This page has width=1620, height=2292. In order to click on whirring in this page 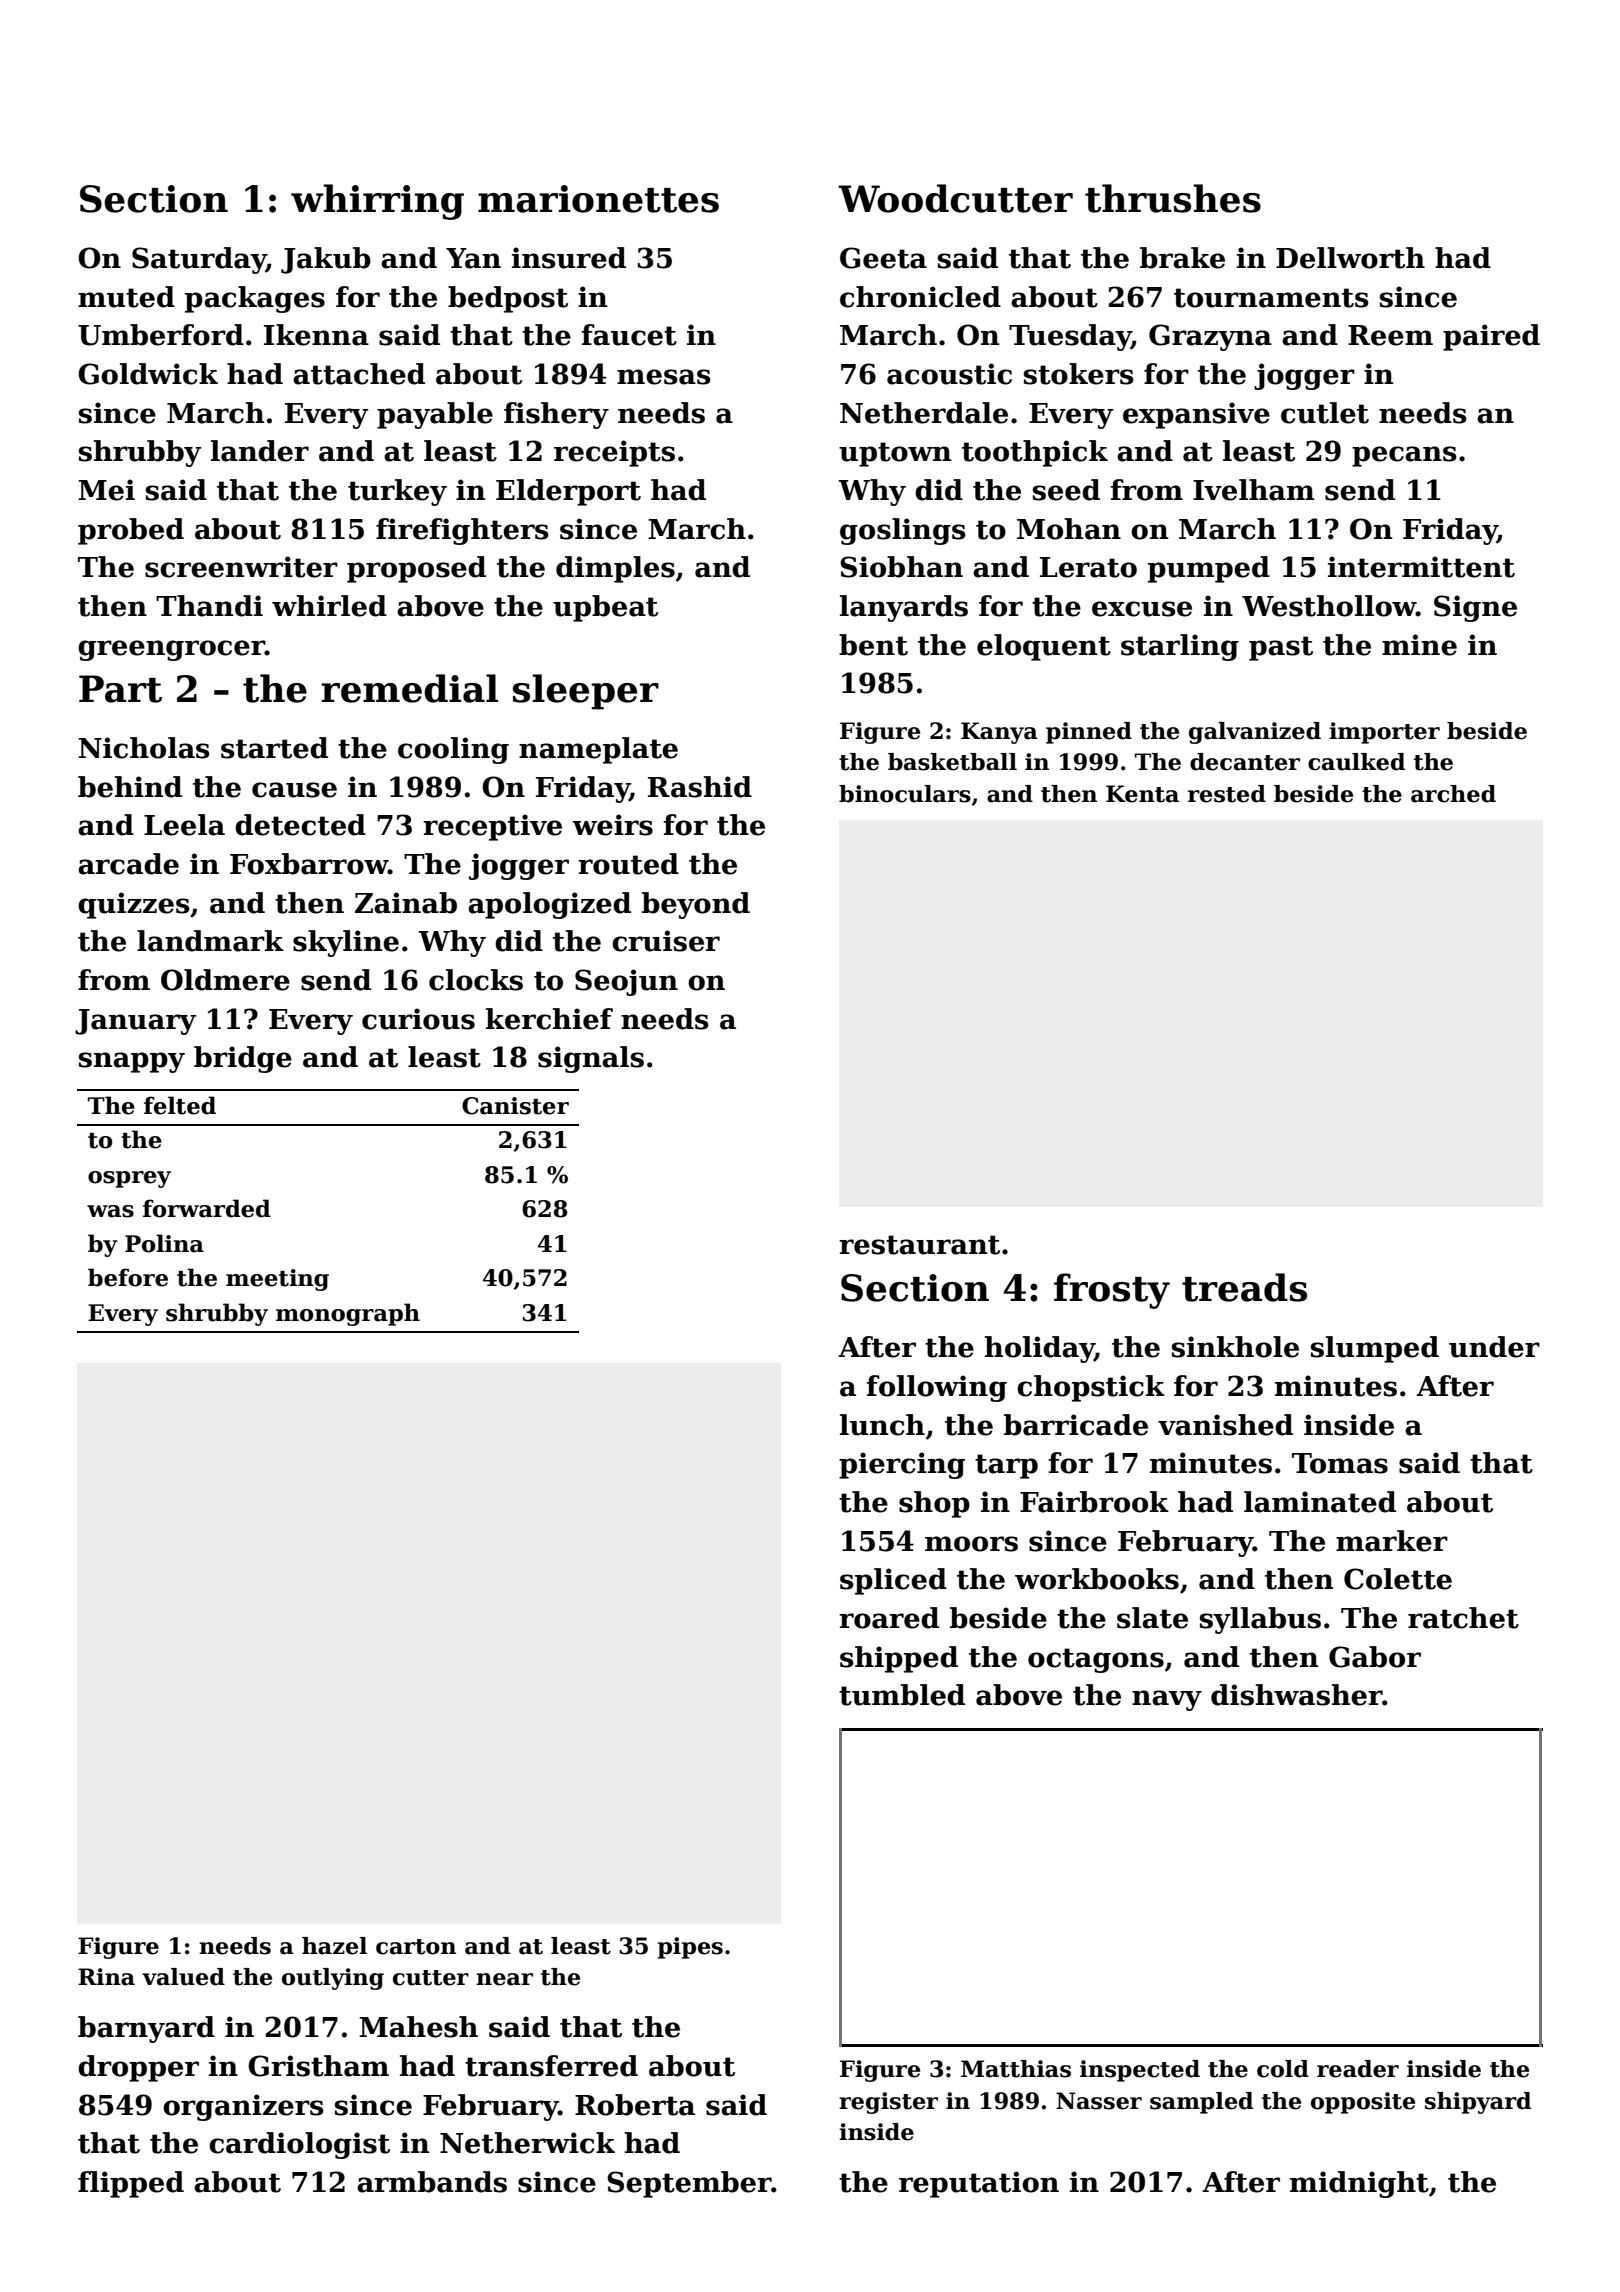, I will do `click(377, 202)`.
